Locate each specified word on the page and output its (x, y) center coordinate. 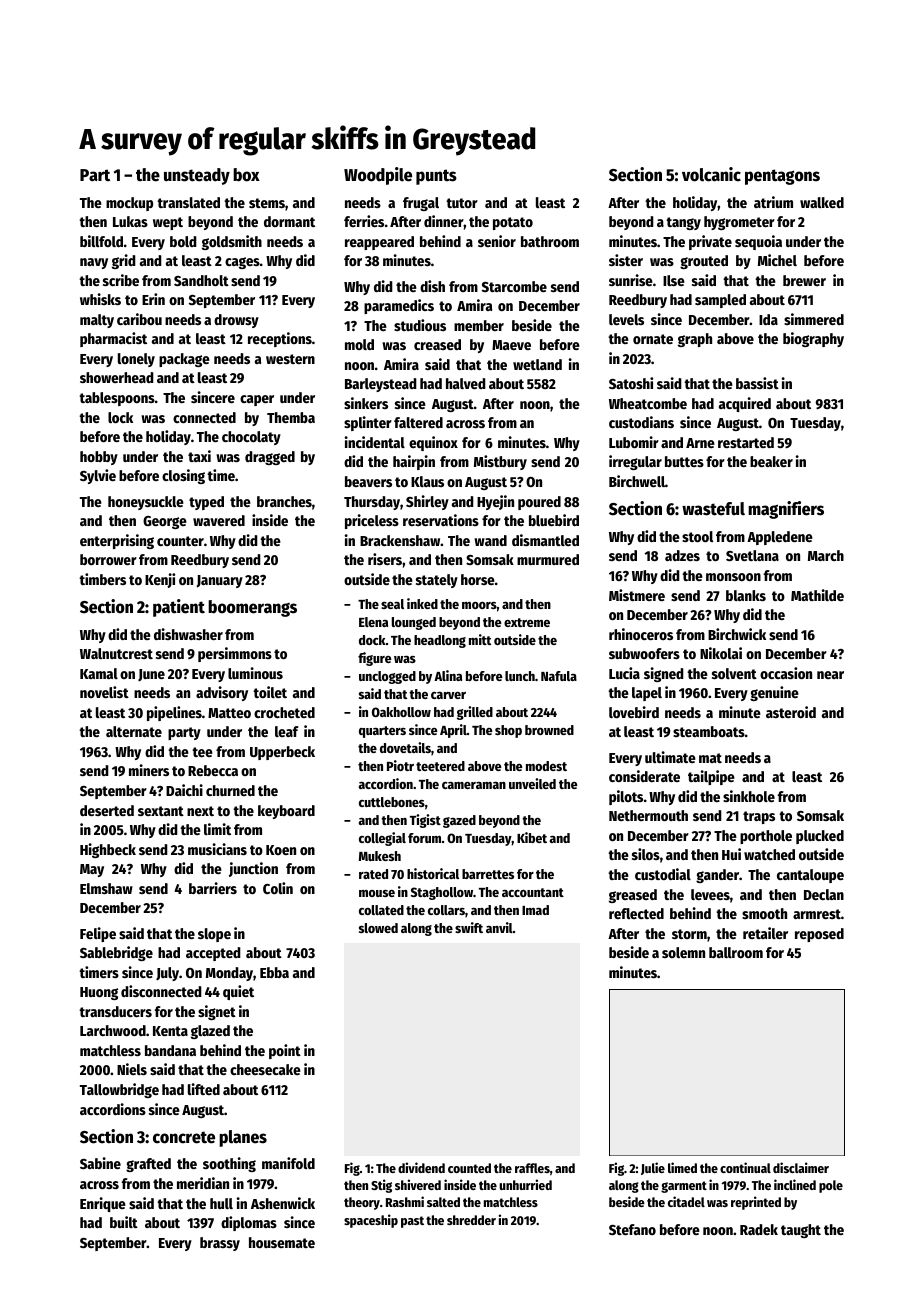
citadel (686, 1201)
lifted (204, 1089)
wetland (537, 364)
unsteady (197, 176)
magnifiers (786, 510)
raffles (532, 1168)
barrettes (488, 874)
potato (513, 223)
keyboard (286, 812)
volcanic (711, 174)
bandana (170, 1050)
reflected (636, 913)
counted (469, 1168)
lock (120, 417)
